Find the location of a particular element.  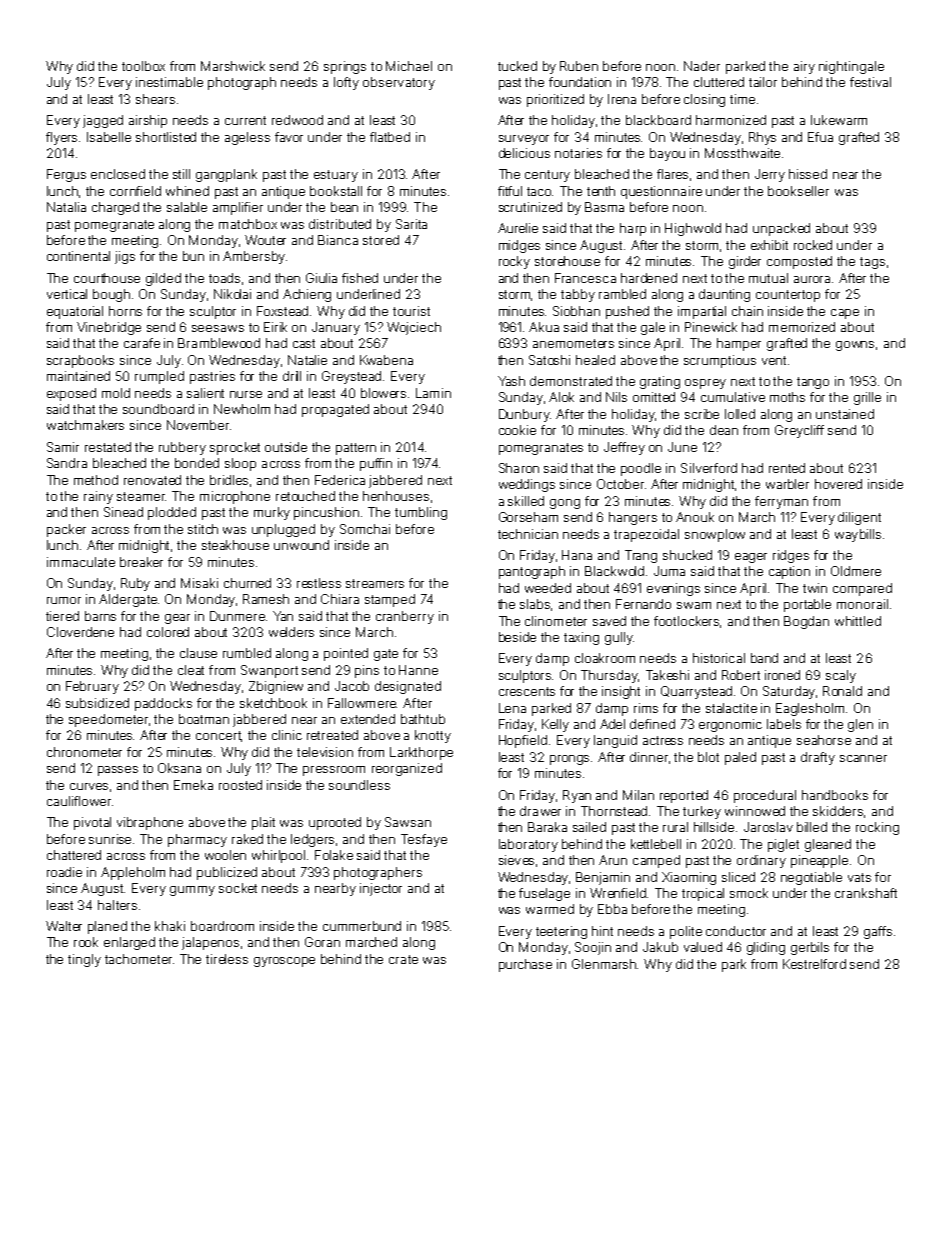

toolbox is located at coordinates (143, 66).
